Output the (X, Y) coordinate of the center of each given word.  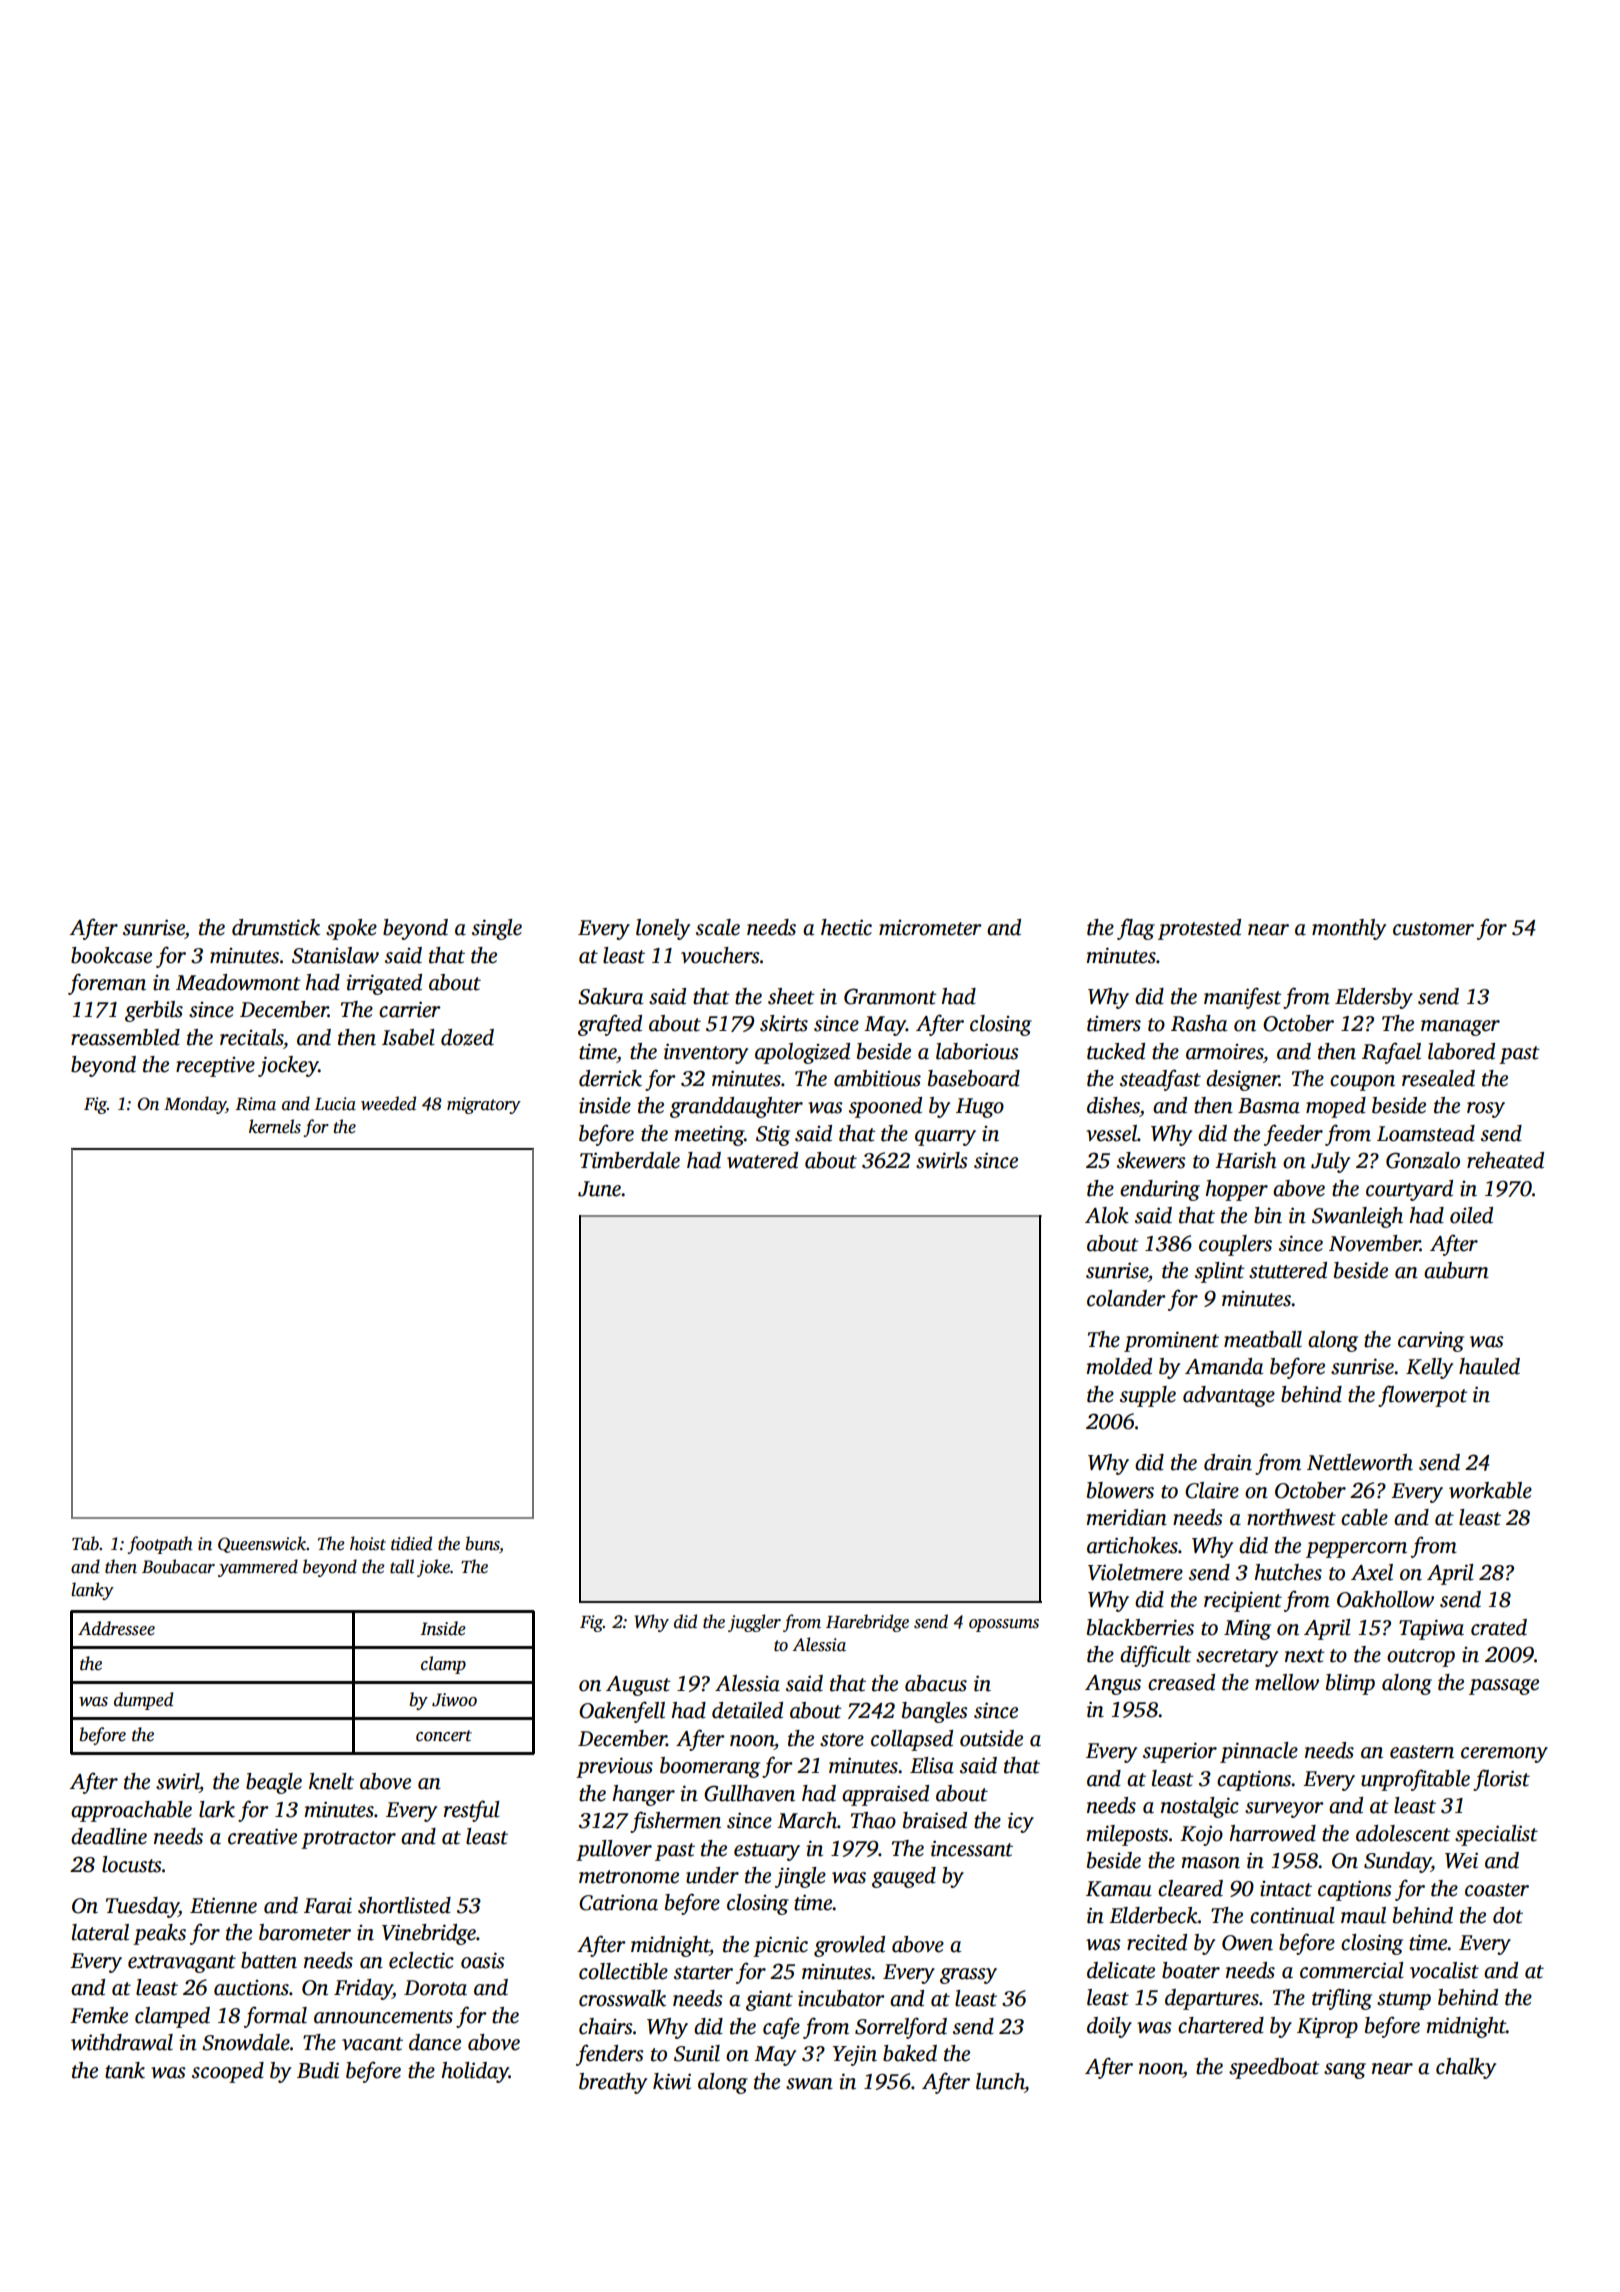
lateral (100, 1932)
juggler (754, 1623)
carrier (410, 1009)
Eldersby (1374, 998)
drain (1228, 1462)
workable (1490, 1490)
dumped (143, 1701)
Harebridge (867, 1623)
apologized (802, 1053)
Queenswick (262, 1544)
